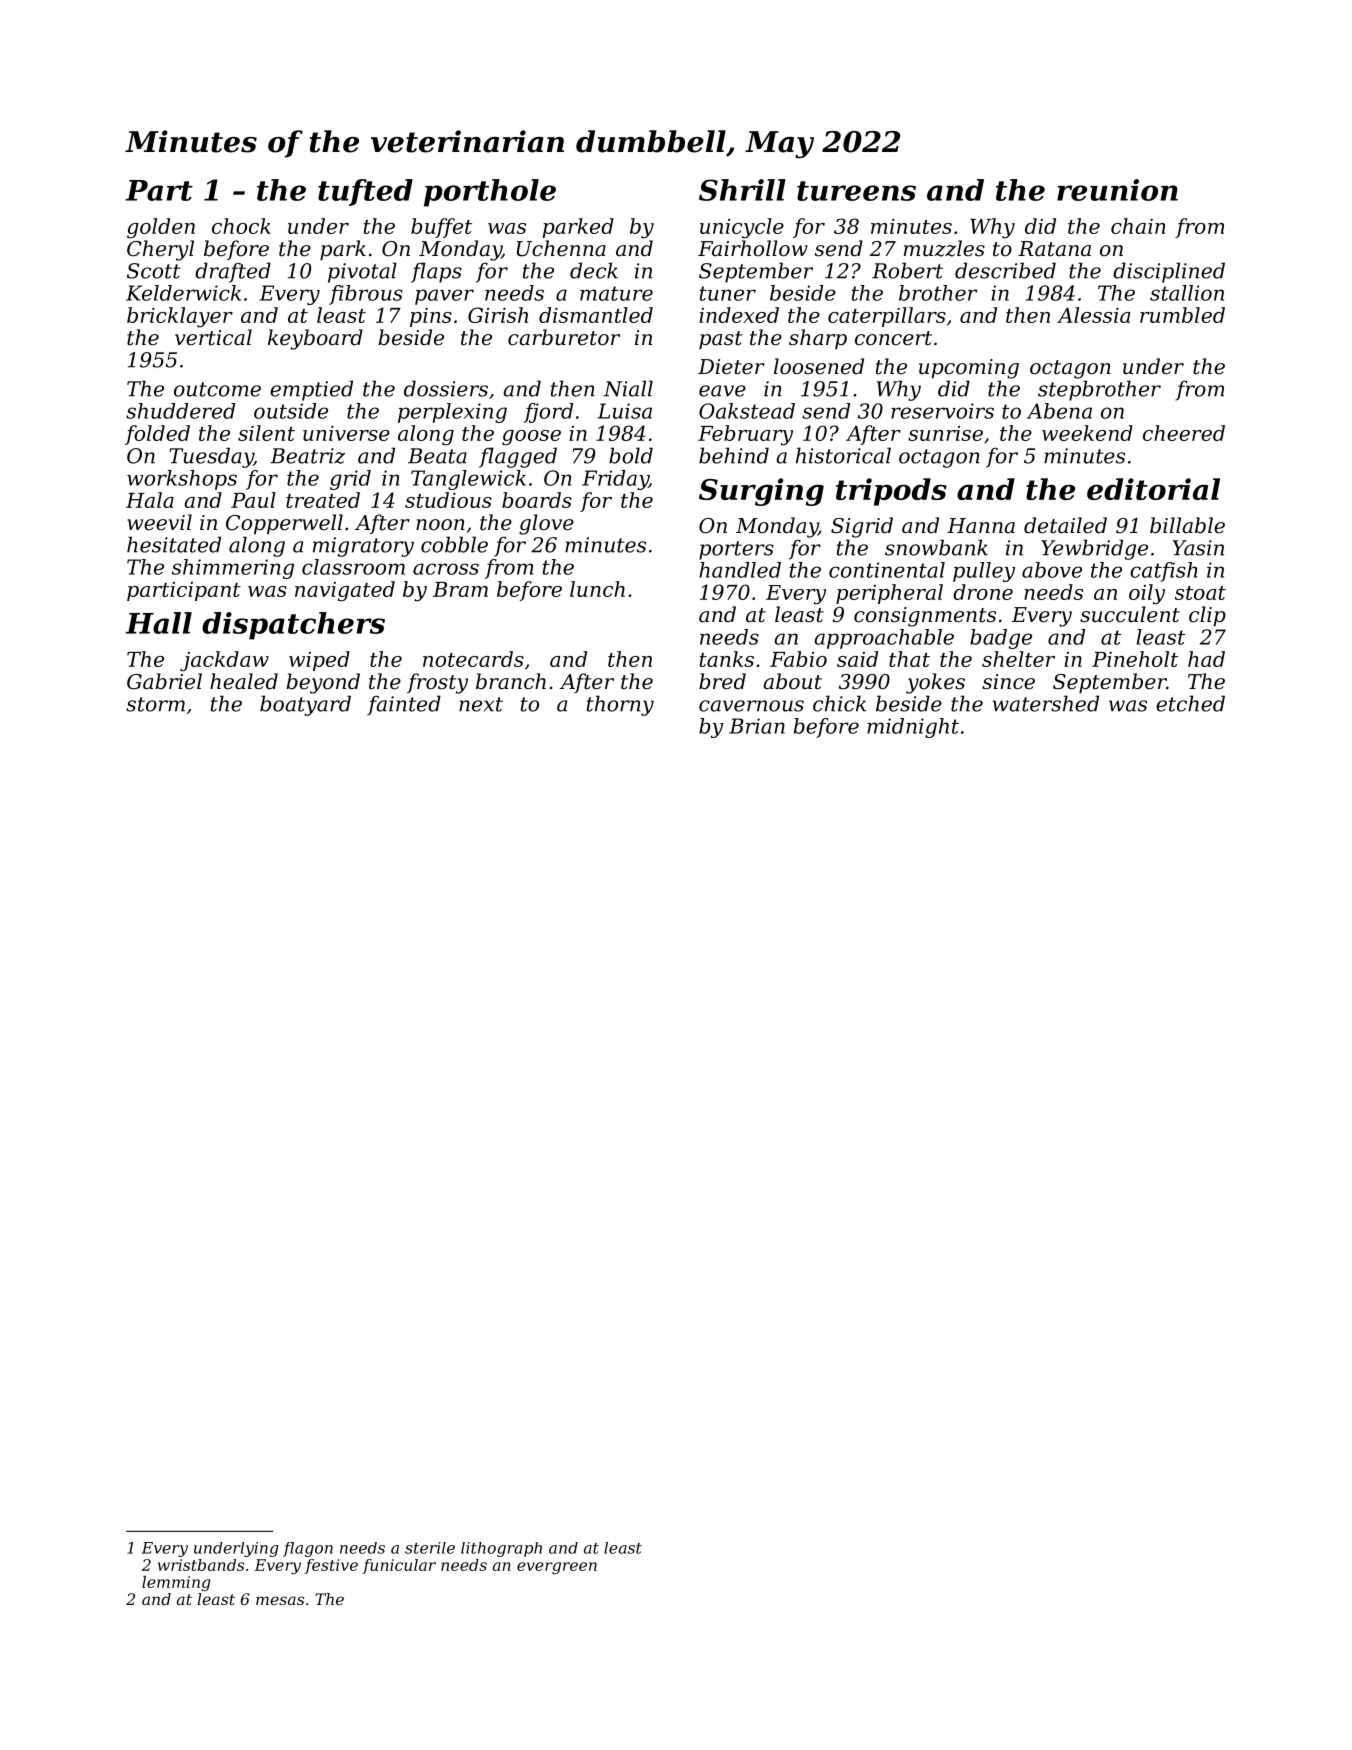  What do you see at coordinates (305, 705) in the screenshot?
I see `boatyard` at bounding box center [305, 705].
